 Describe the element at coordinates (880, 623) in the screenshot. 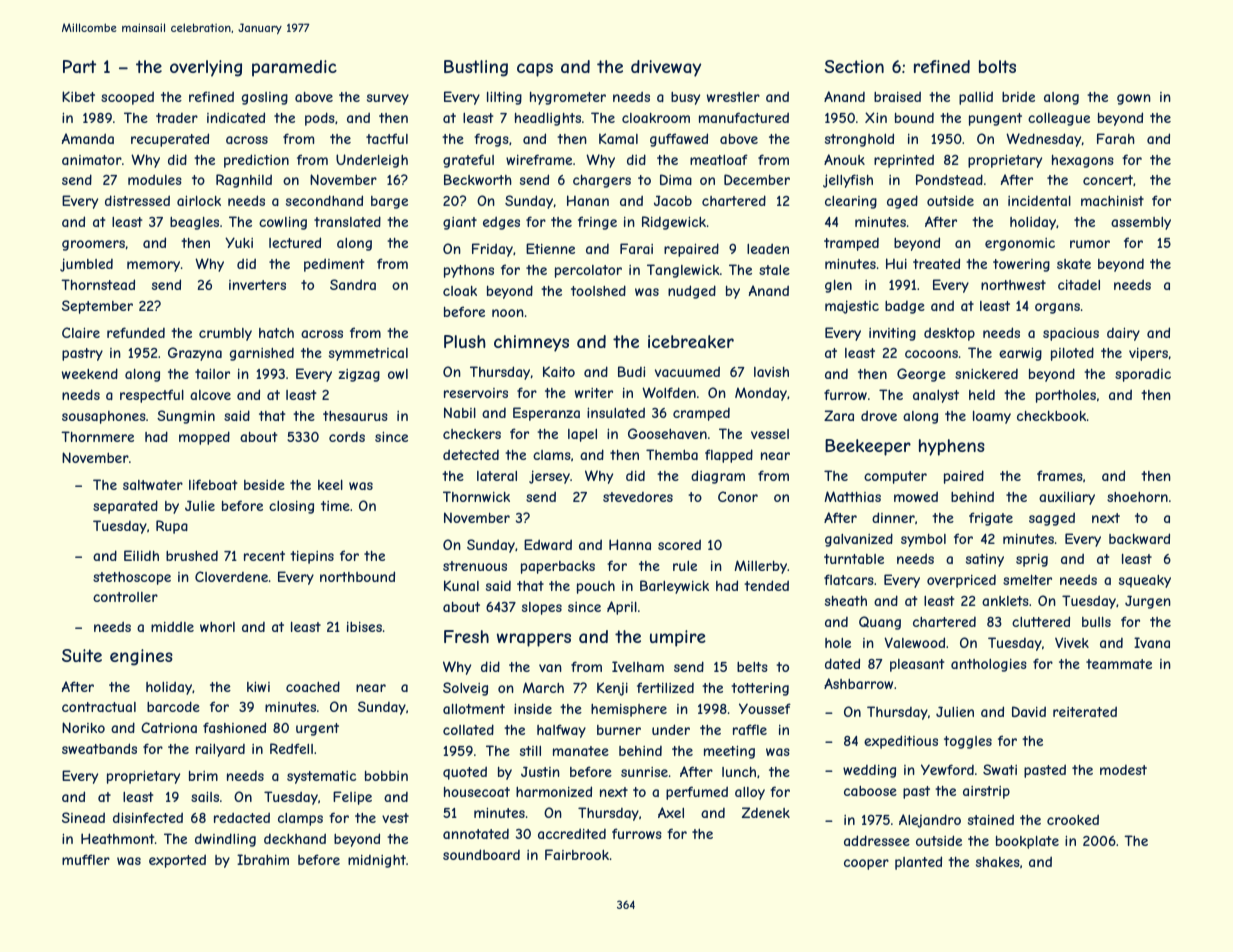

I see `Quang` at that location.
